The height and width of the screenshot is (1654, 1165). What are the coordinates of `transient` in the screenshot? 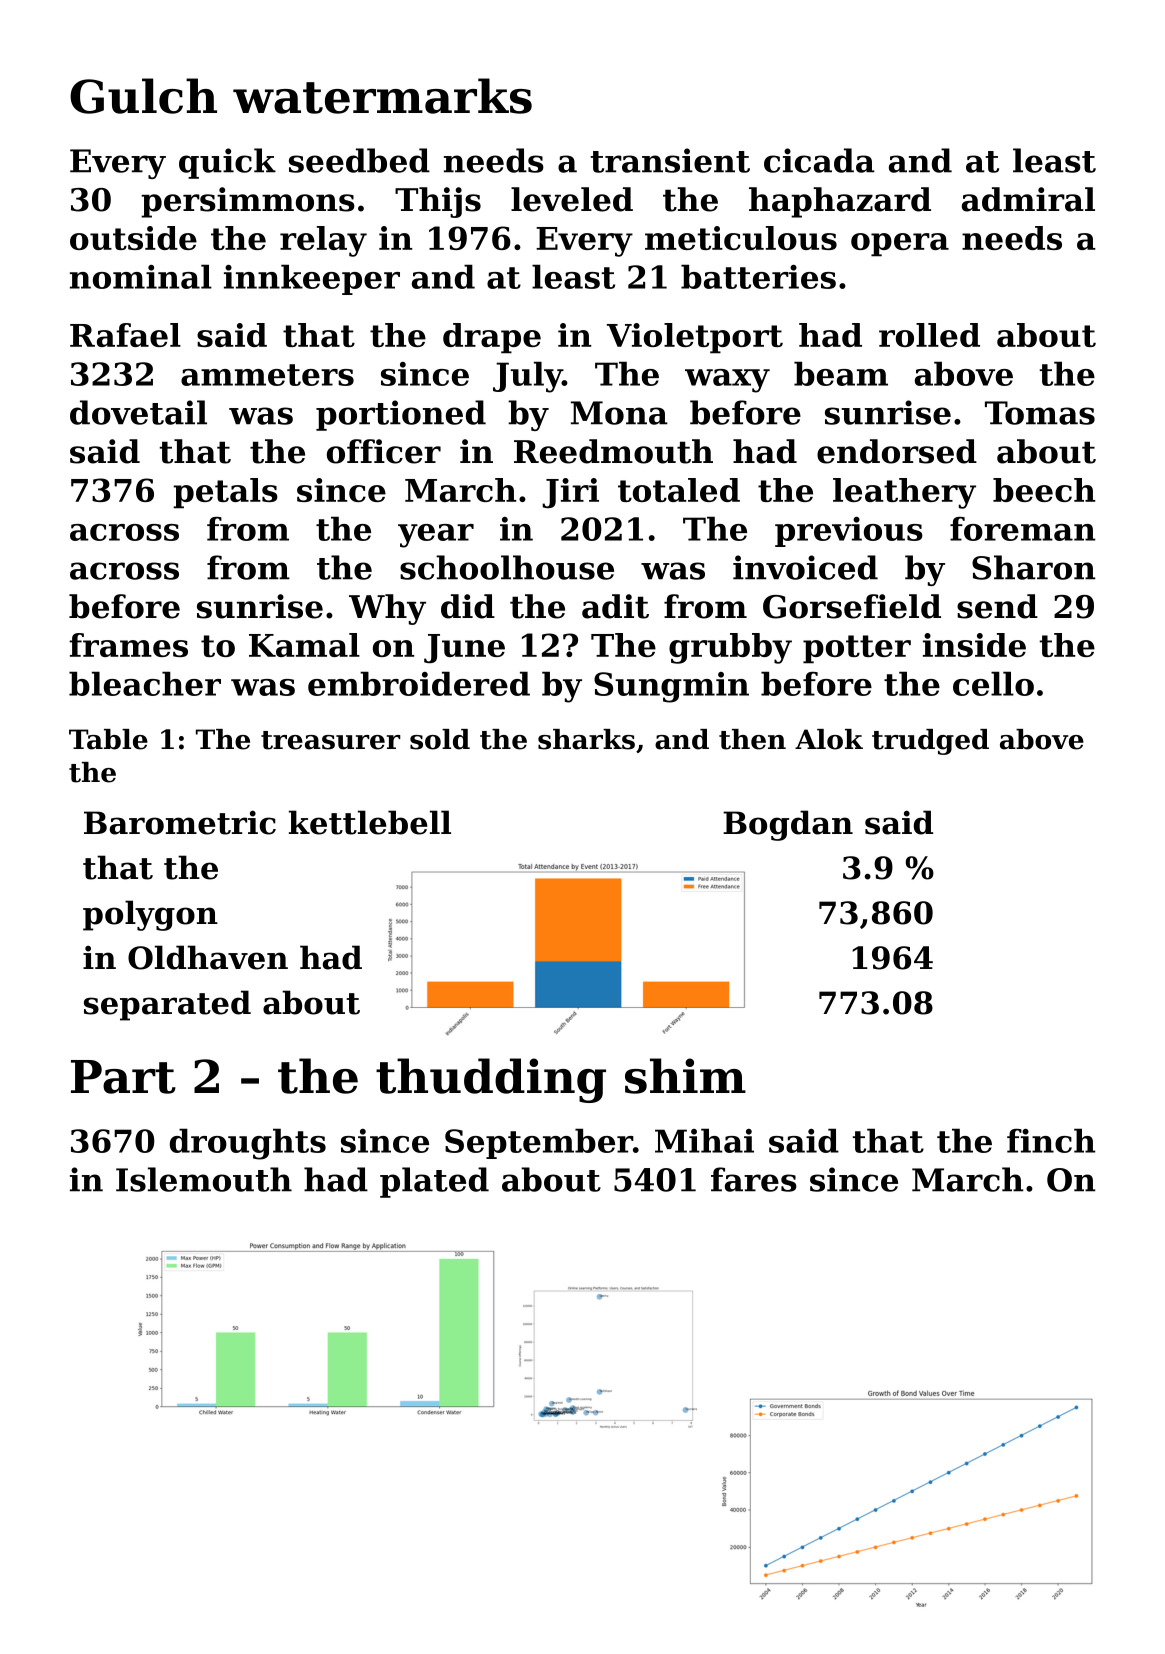 It's located at (670, 160).
